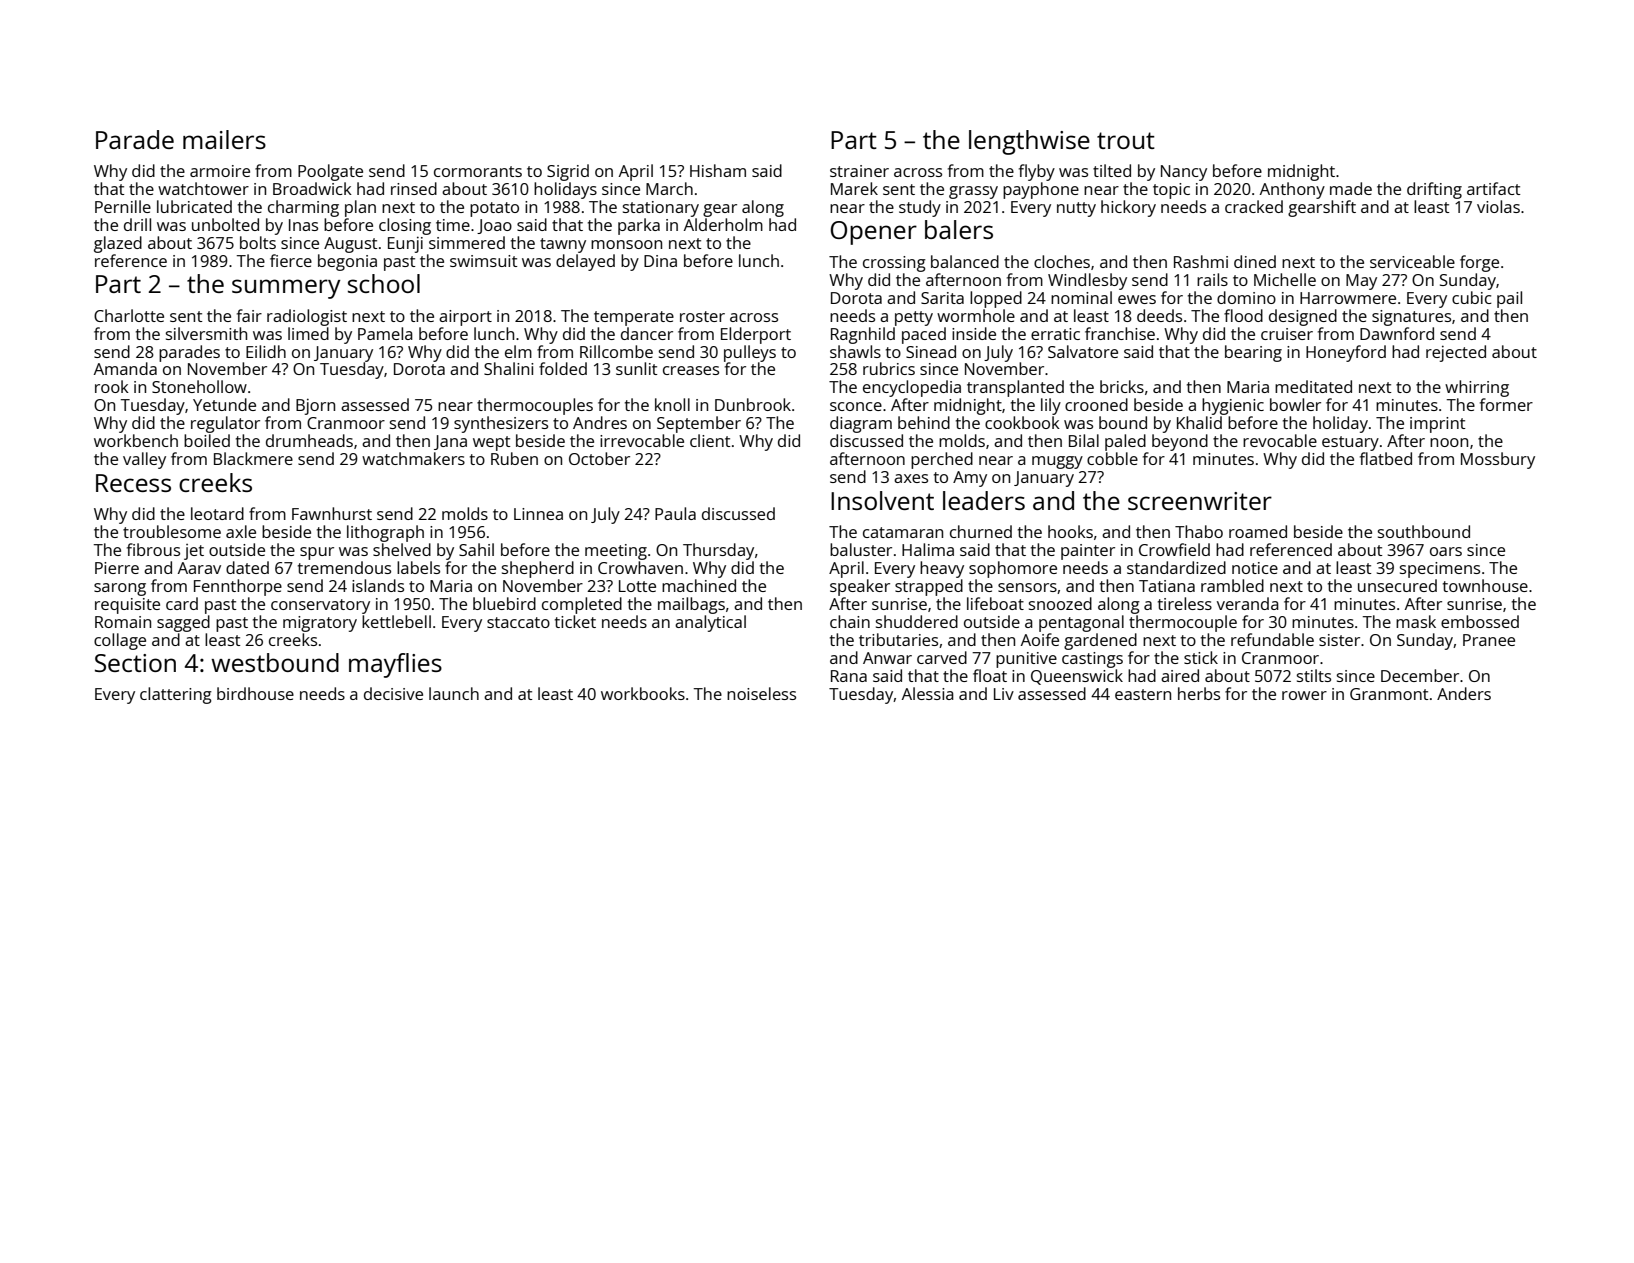 The image size is (1634, 1263). I want to click on speaker, so click(860, 587).
